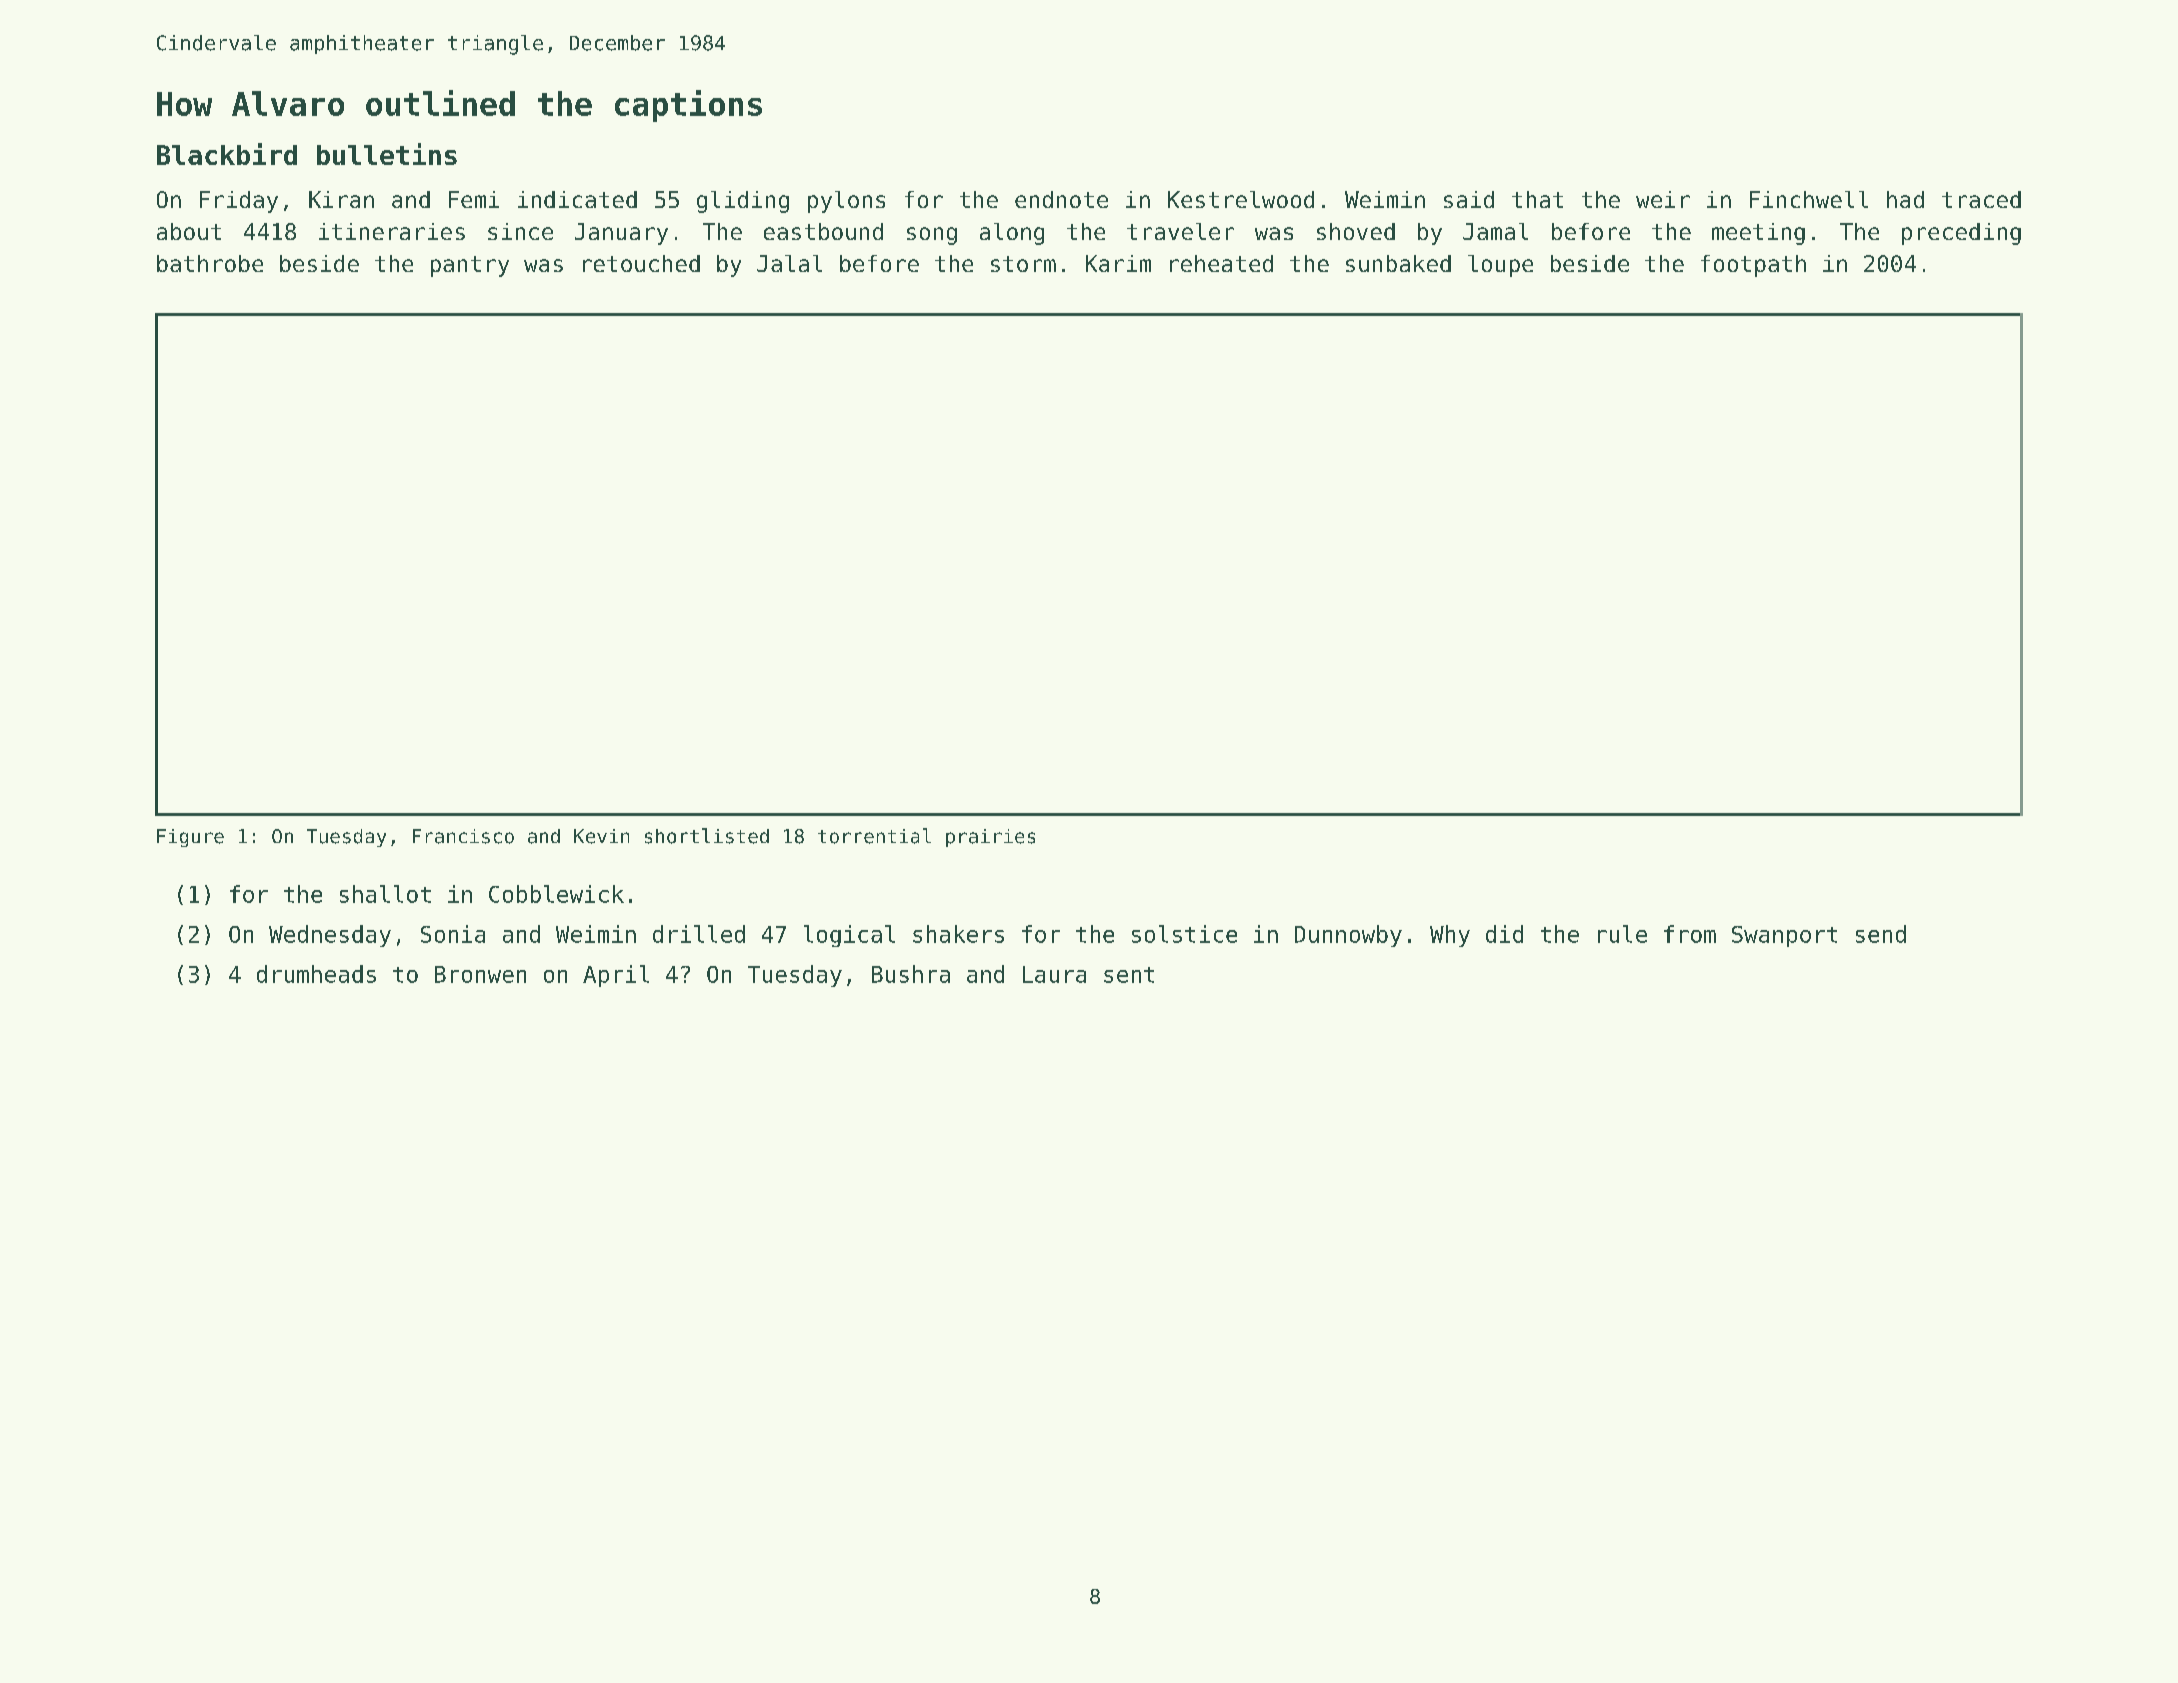  What do you see at coordinates (601, 836) in the screenshot?
I see `Kevin` at bounding box center [601, 836].
